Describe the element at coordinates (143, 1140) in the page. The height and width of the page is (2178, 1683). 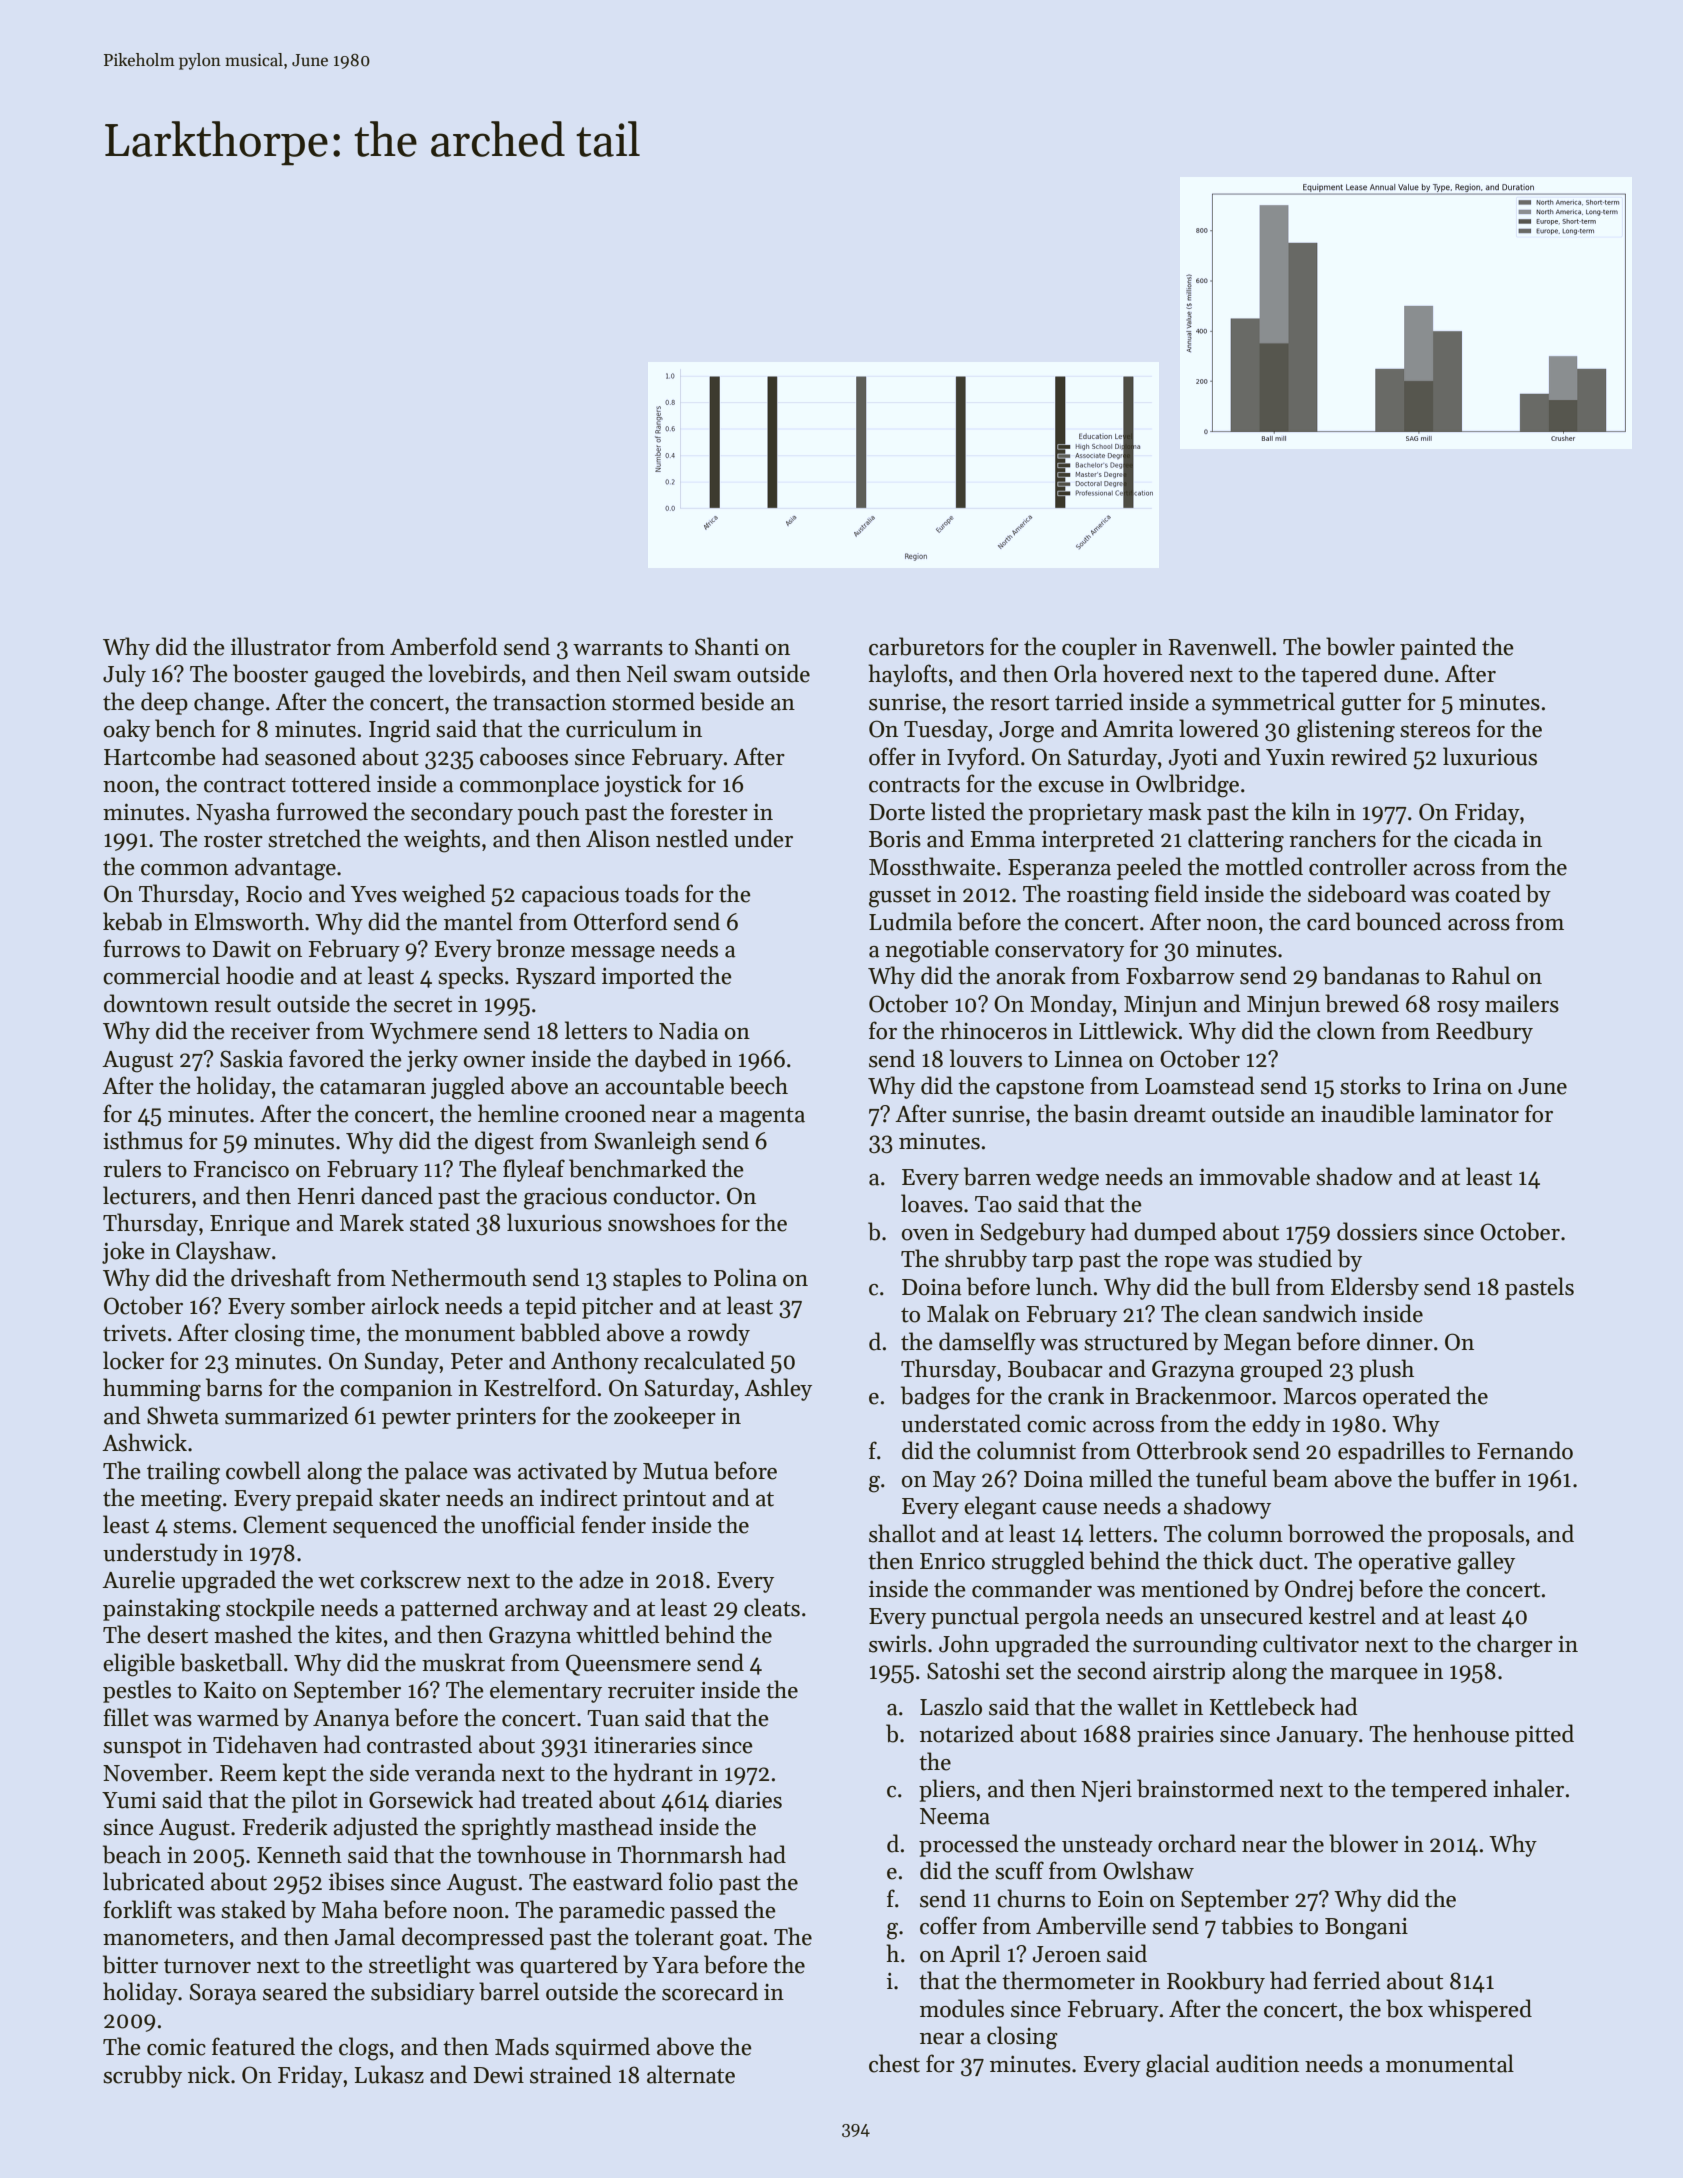
I see `isthmus` at that location.
